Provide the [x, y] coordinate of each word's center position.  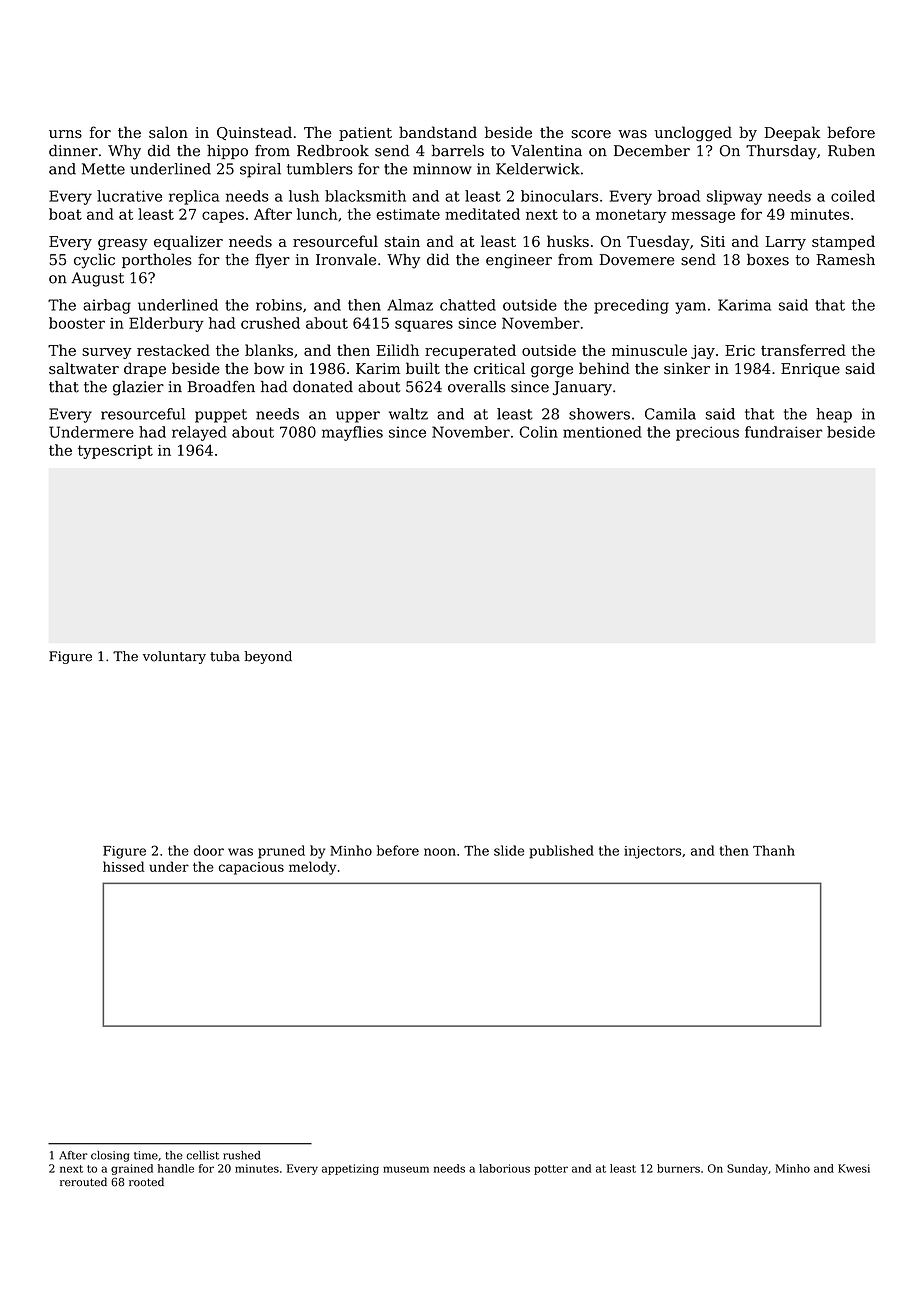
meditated [482, 214]
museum [406, 1169]
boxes [768, 259]
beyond [268, 657]
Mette [103, 169]
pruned [281, 852]
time [146, 1155]
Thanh [774, 850]
